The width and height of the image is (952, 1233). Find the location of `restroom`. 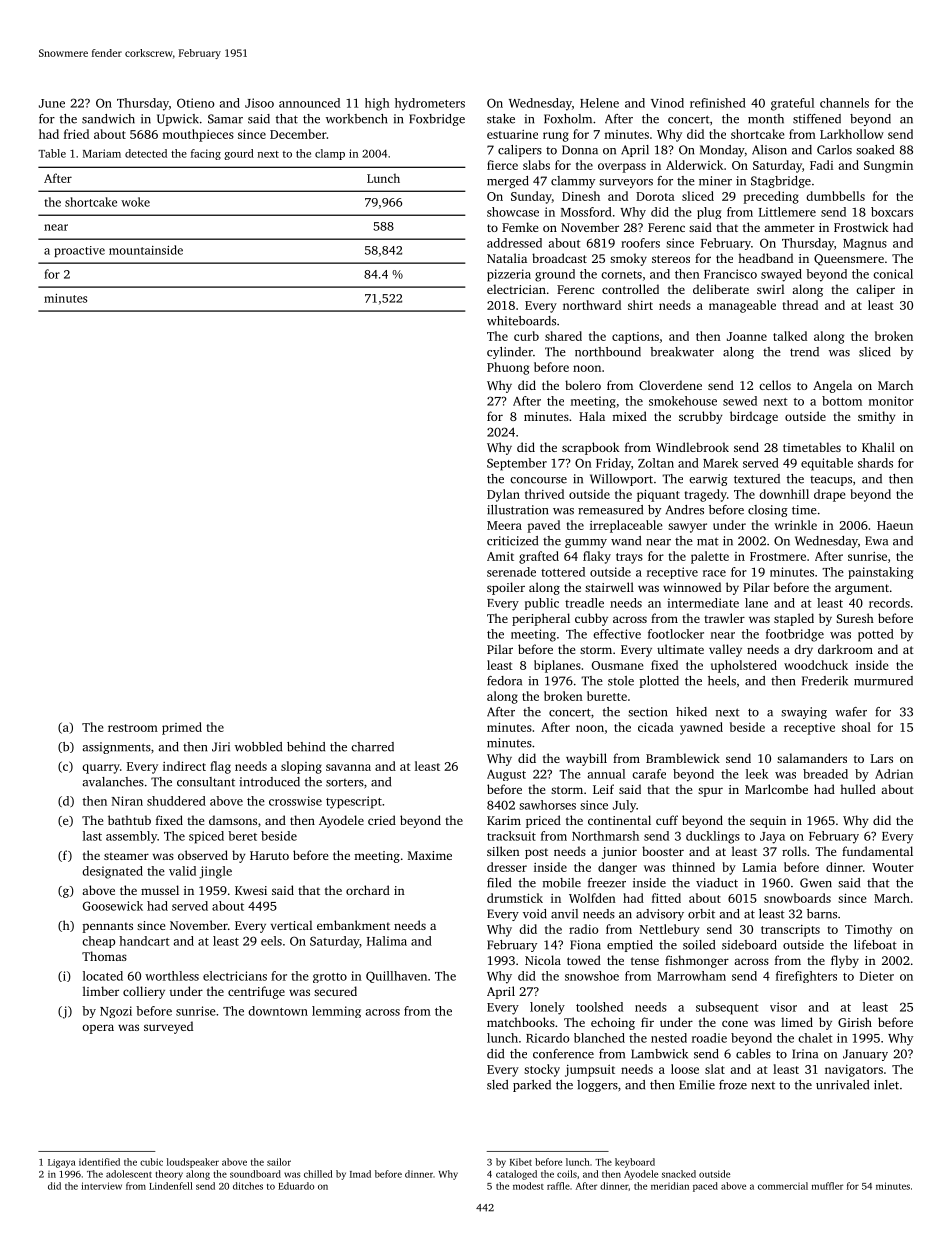

restroom is located at coordinates (133, 728).
